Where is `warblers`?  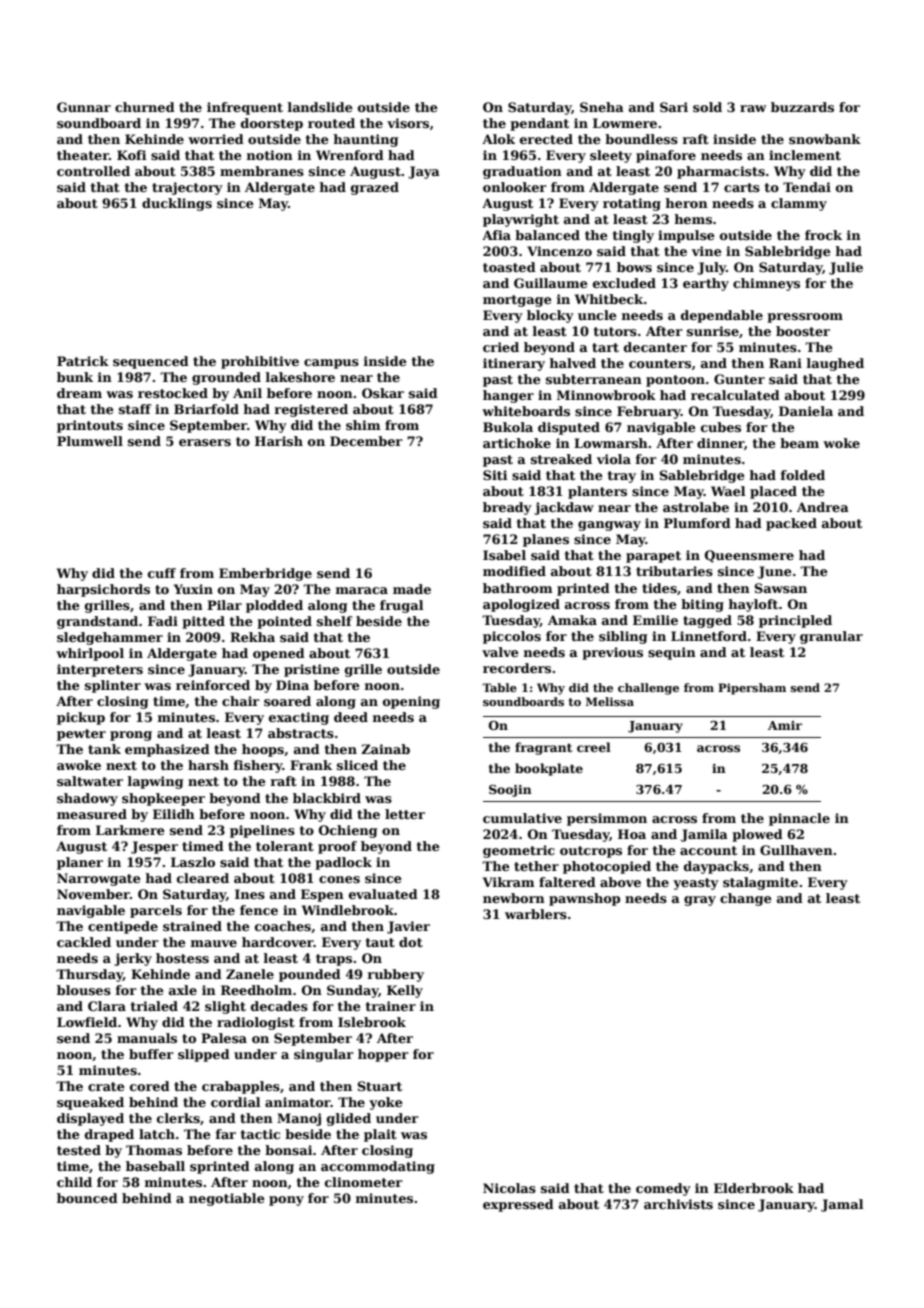
warblers is located at coordinates (536, 914).
